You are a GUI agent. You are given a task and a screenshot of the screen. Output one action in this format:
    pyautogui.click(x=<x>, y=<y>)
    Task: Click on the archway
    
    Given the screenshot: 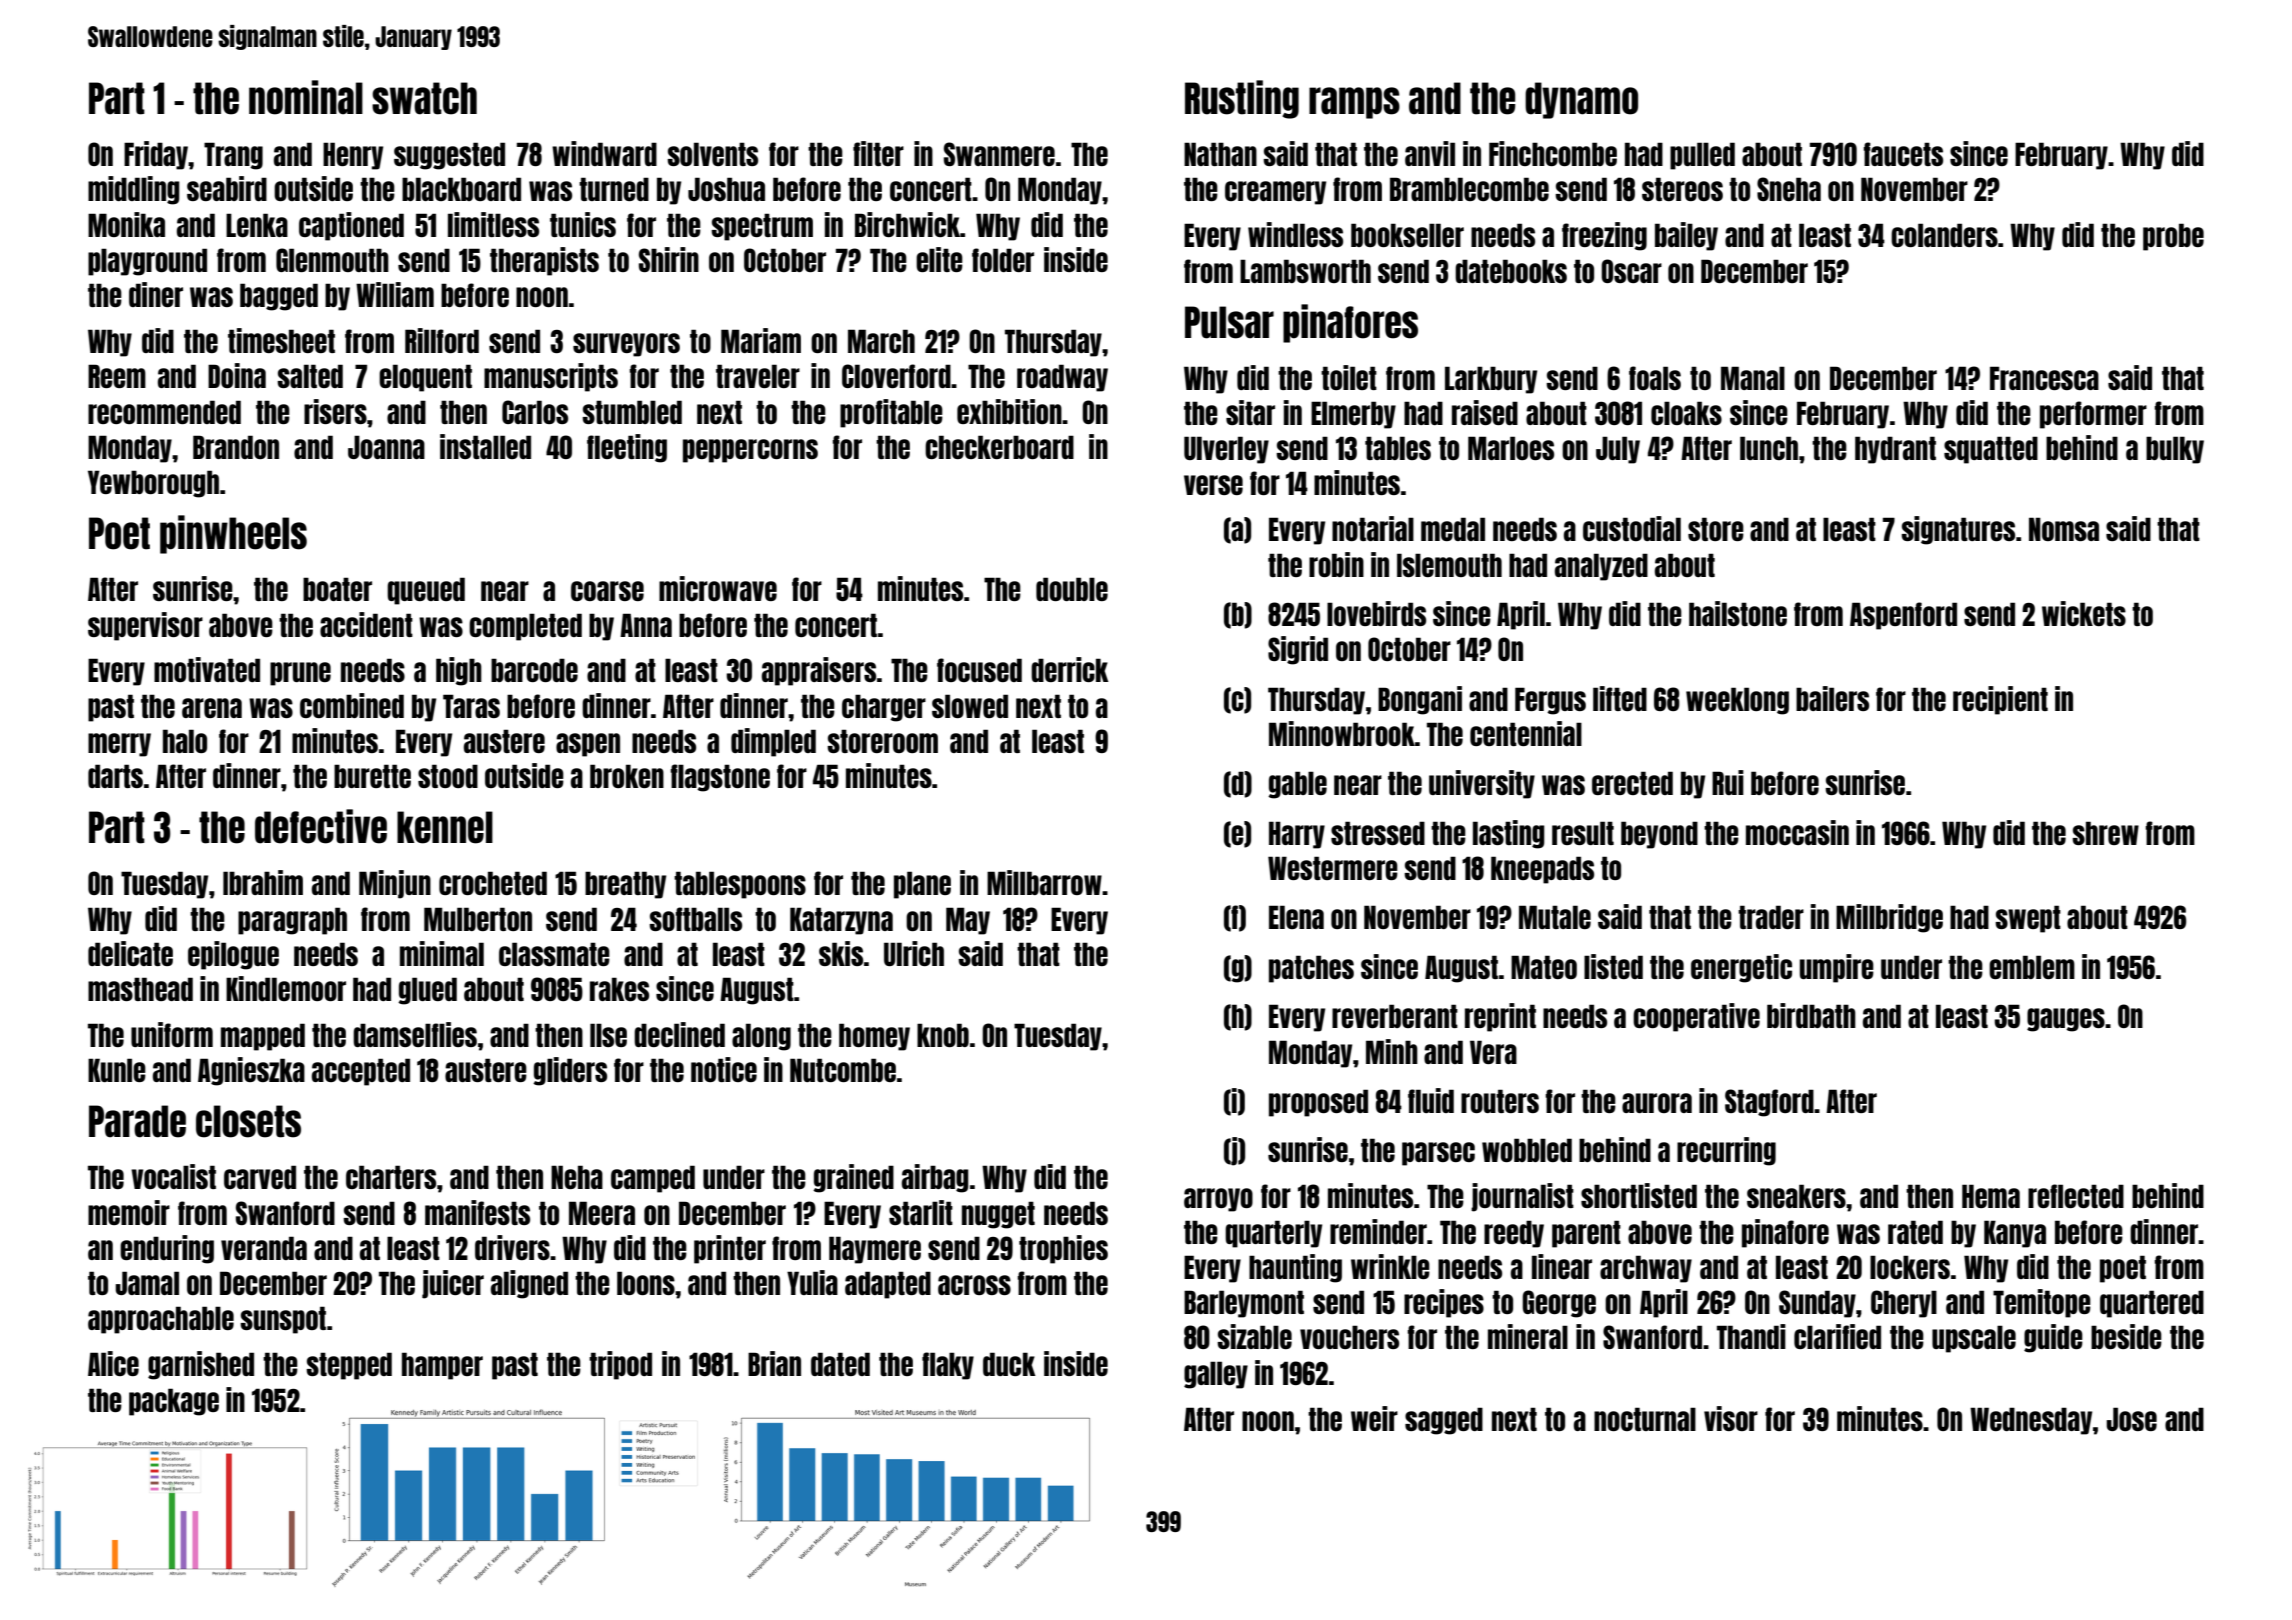 What is the action you would take?
    pyautogui.click(x=1646, y=1269)
